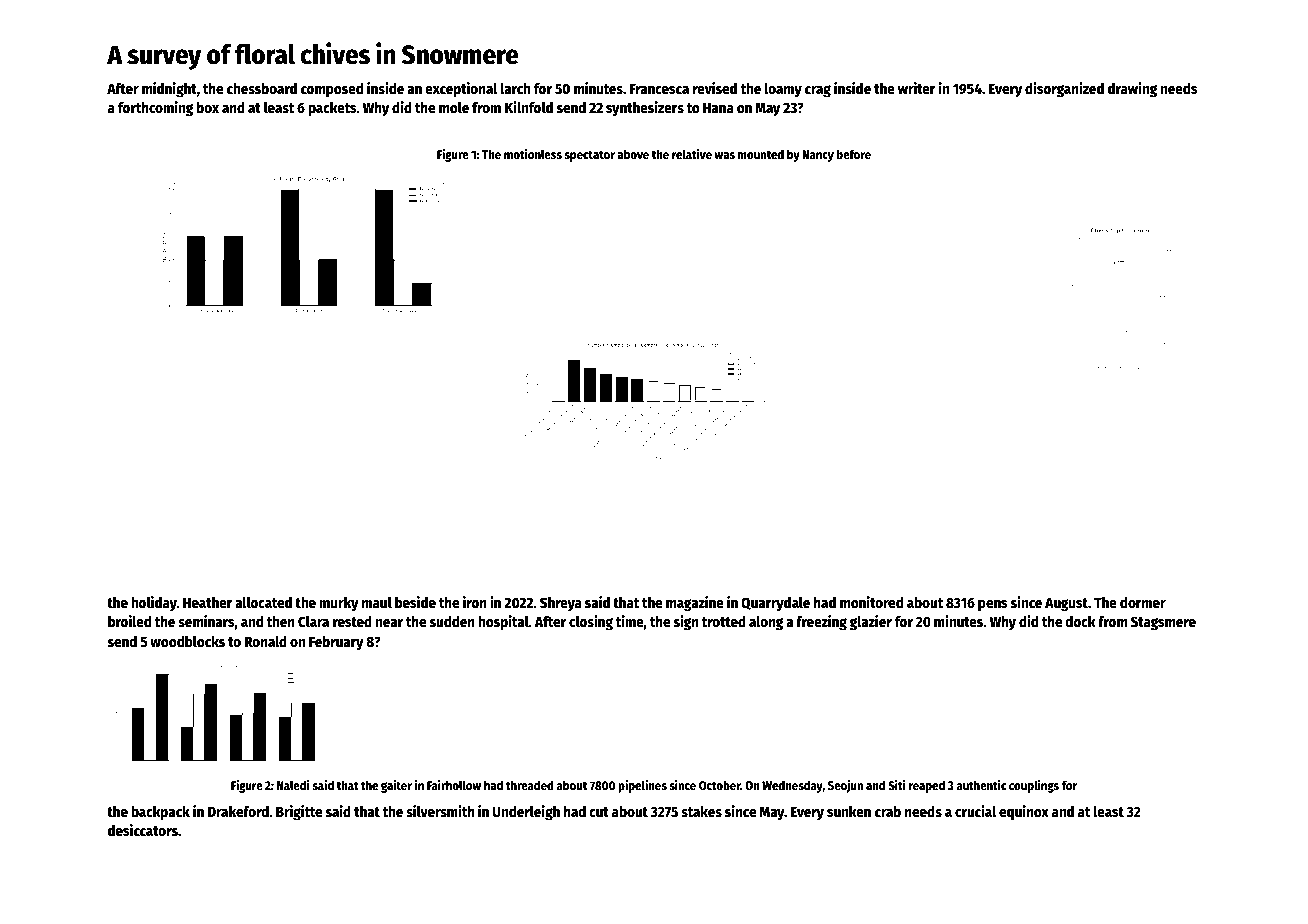  I want to click on exceptional, so click(461, 89).
